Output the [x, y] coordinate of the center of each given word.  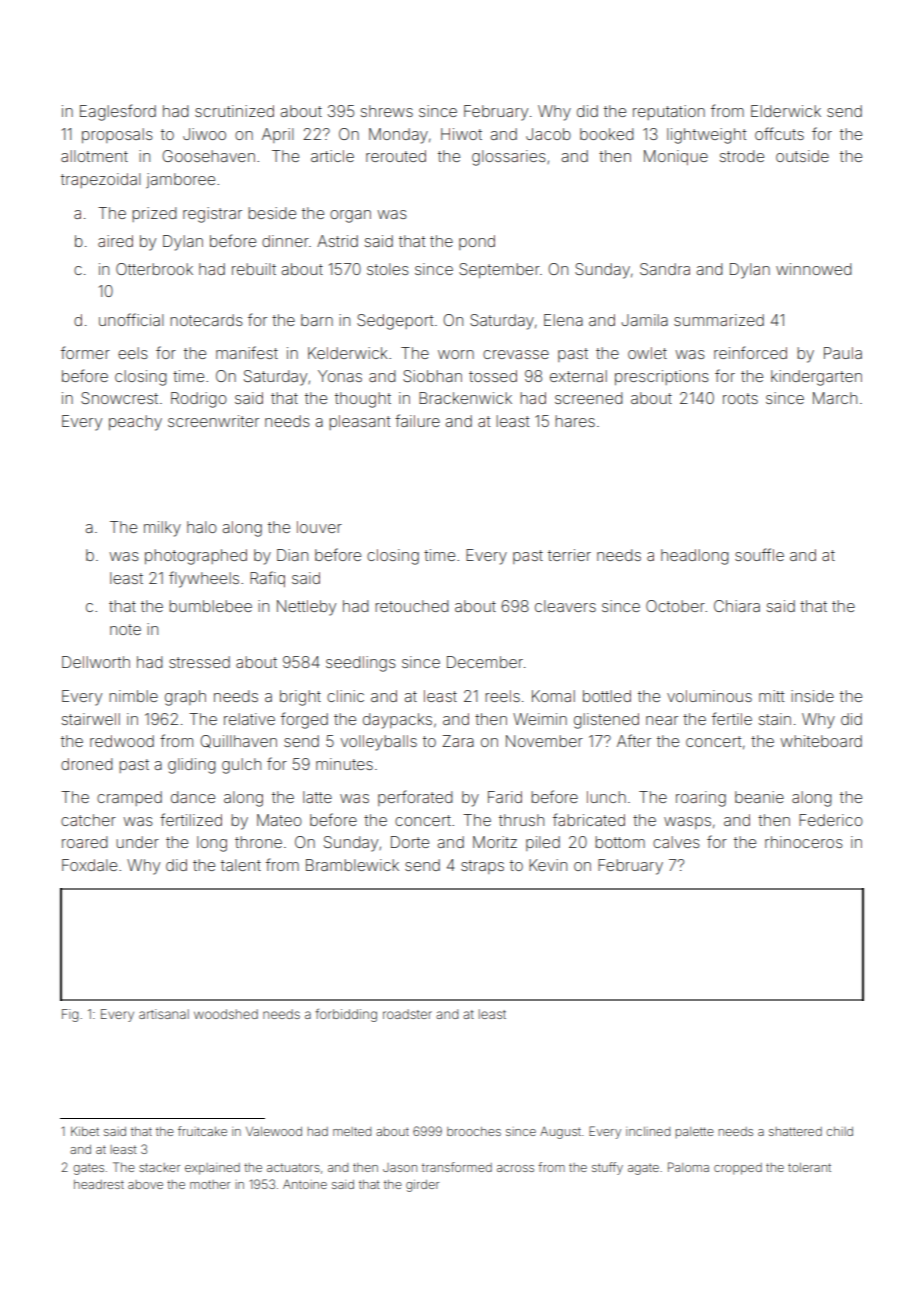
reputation [669, 112]
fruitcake [202, 1131]
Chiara [737, 606]
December [485, 662]
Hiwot [461, 134]
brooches [474, 1131]
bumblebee [210, 606]
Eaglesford [118, 112]
